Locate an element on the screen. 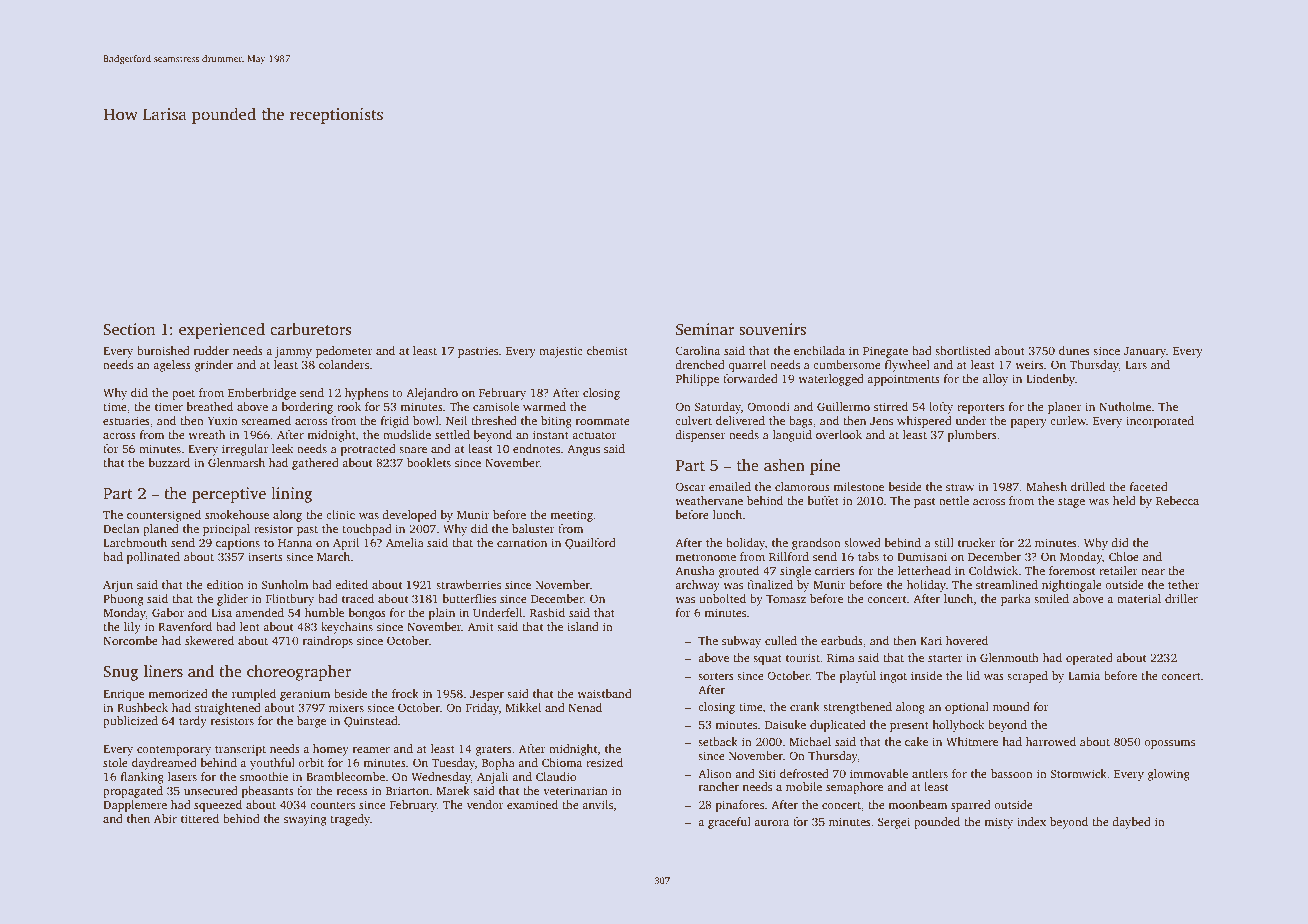 The width and height of the screenshot is (1308, 924). Seminar is located at coordinates (705, 329).
